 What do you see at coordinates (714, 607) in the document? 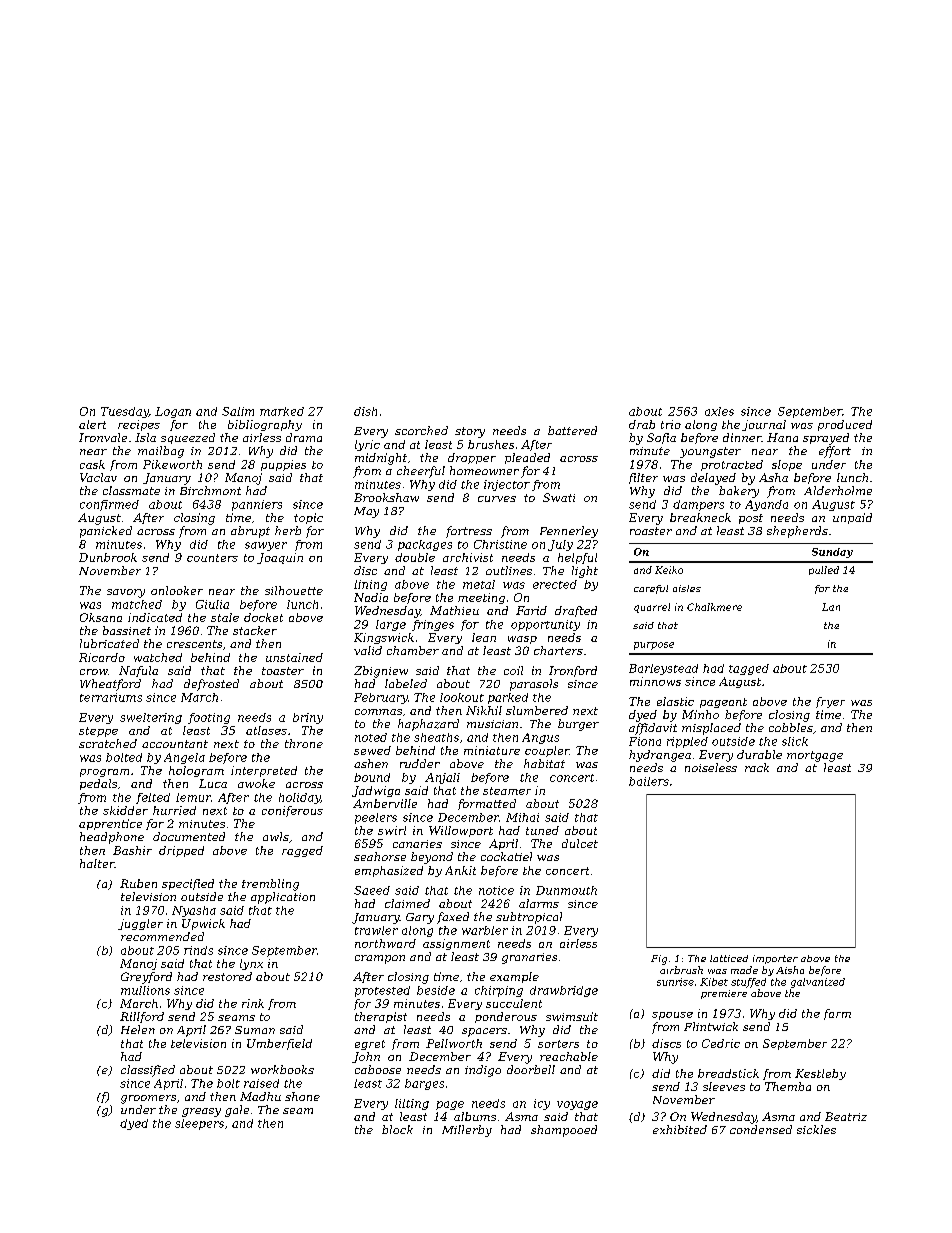
I see `Chalkmere` at bounding box center [714, 607].
